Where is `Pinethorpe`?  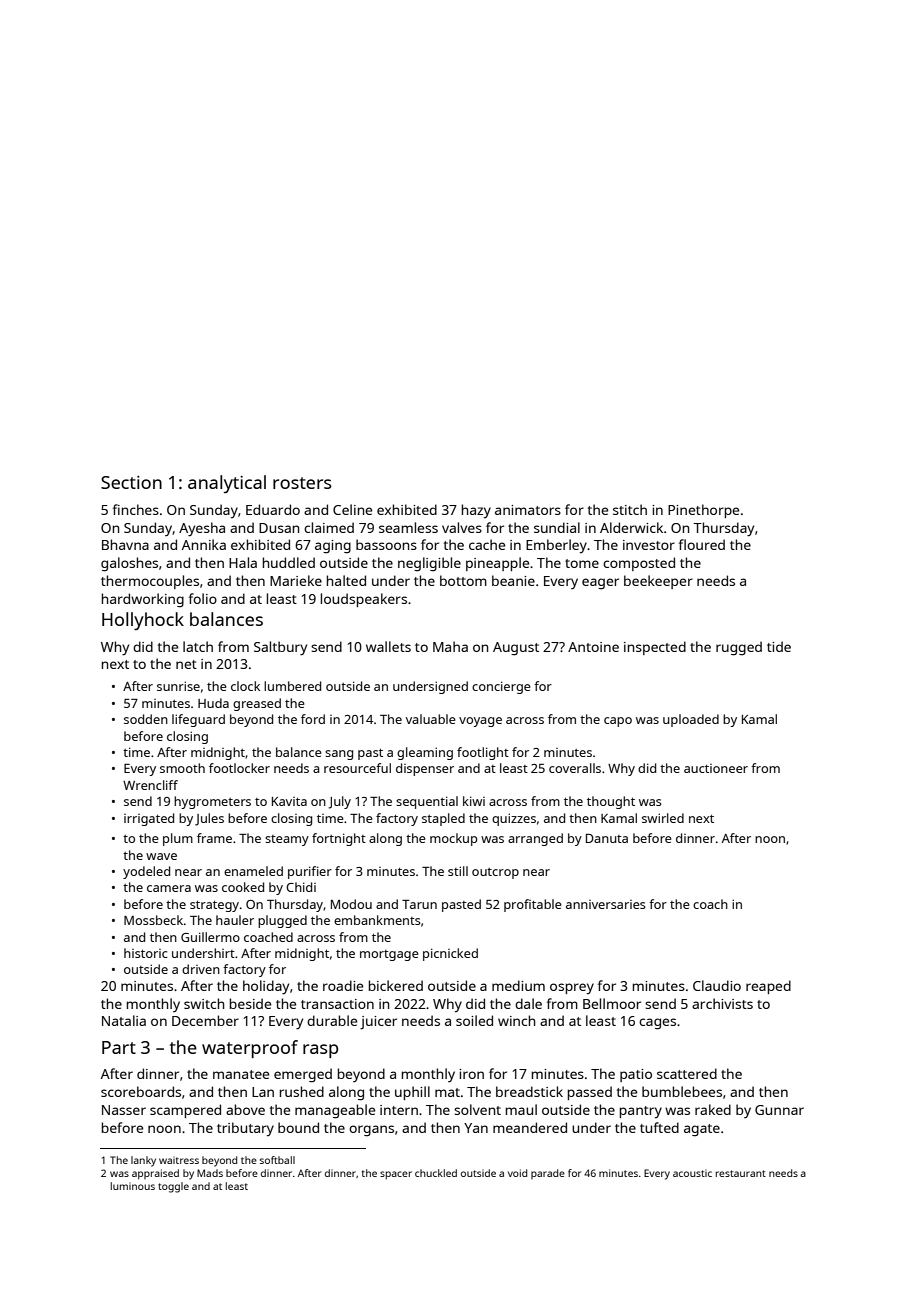
Pinethorpe is located at coordinates (703, 511).
